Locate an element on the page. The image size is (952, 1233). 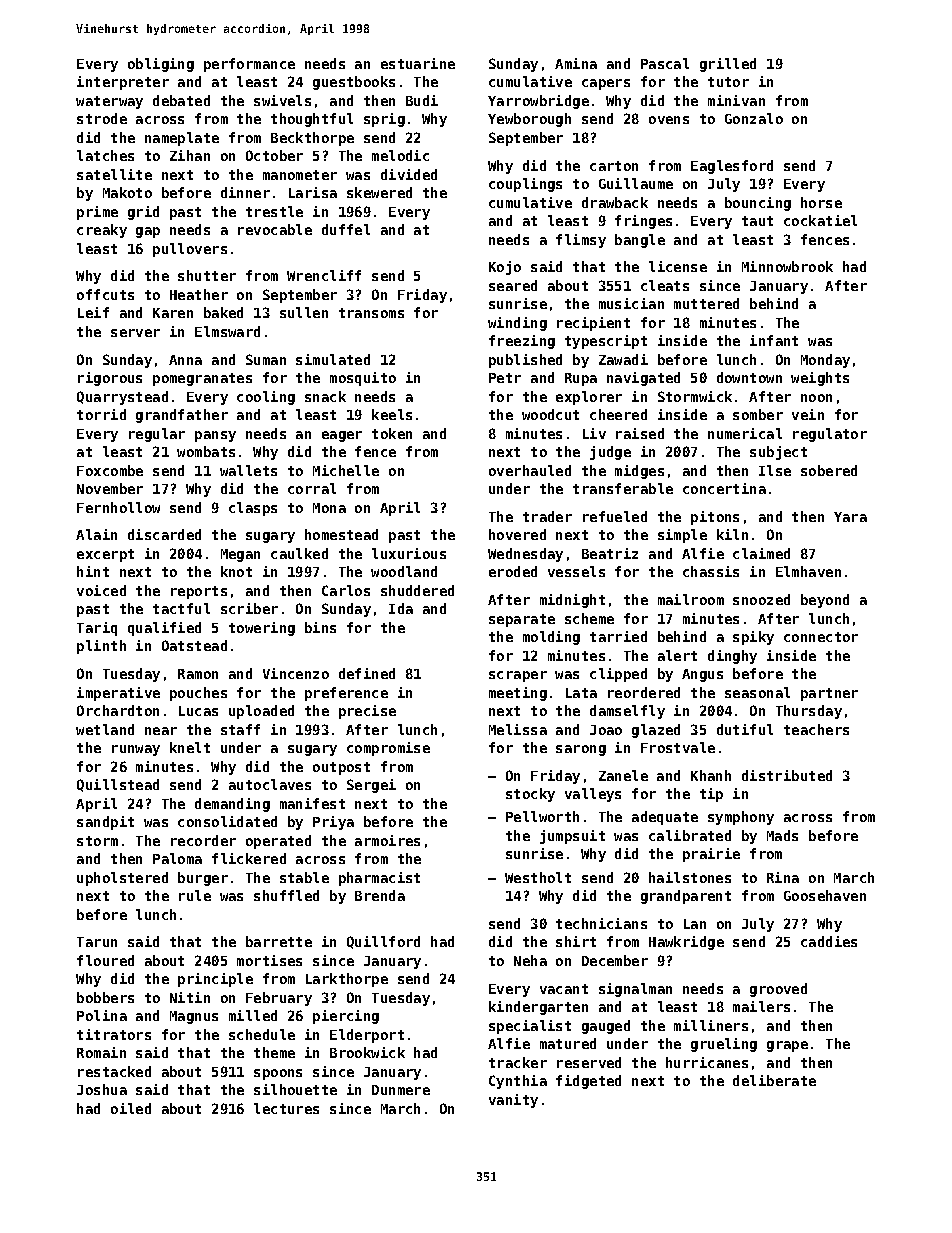
typescript is located at coordinates (606, 342).
